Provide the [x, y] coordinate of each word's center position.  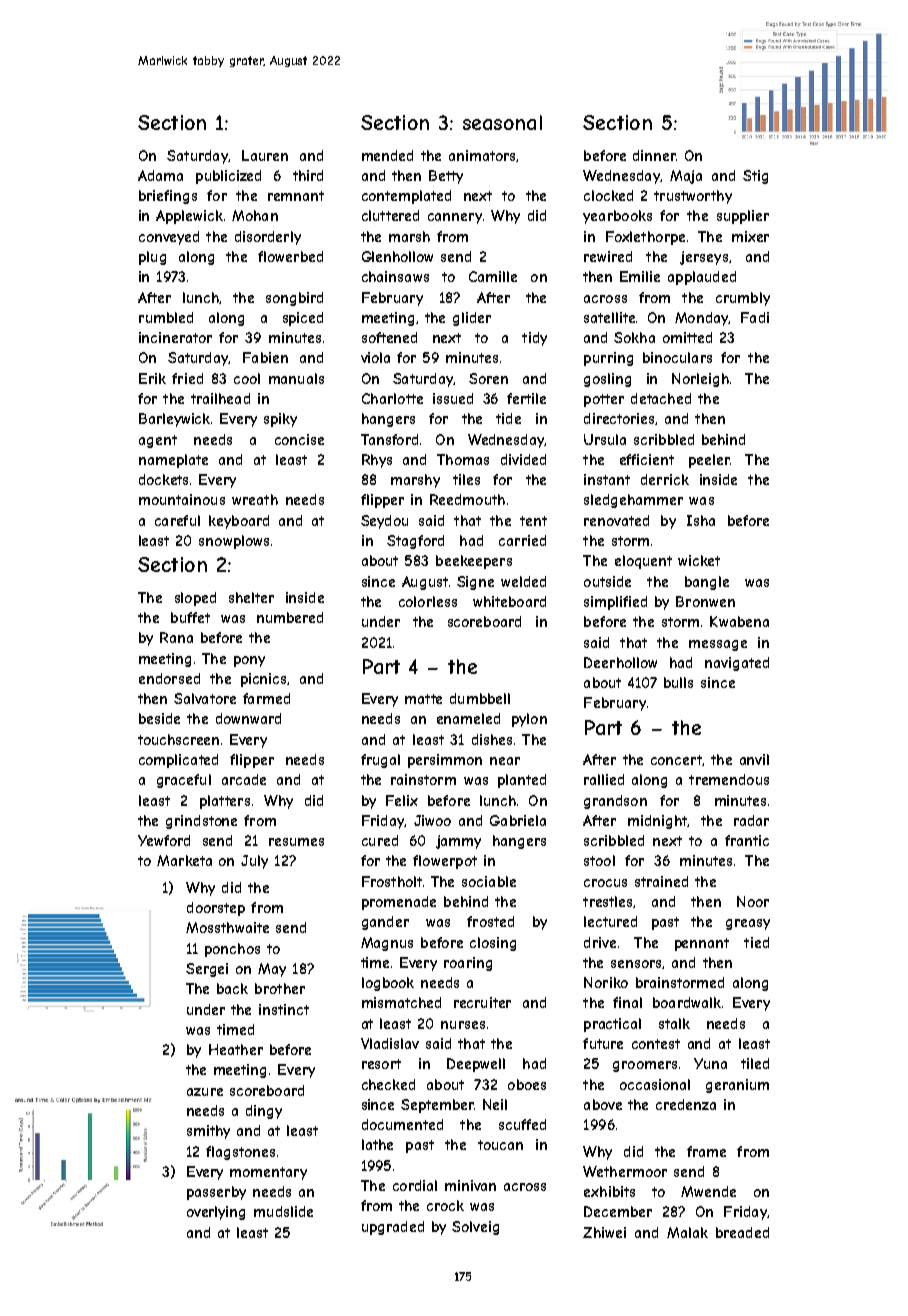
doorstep [216, 909]
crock [445, 1205]
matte [423, 699]
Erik [152, 378]
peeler [709, 461]
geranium [737, 1086]
